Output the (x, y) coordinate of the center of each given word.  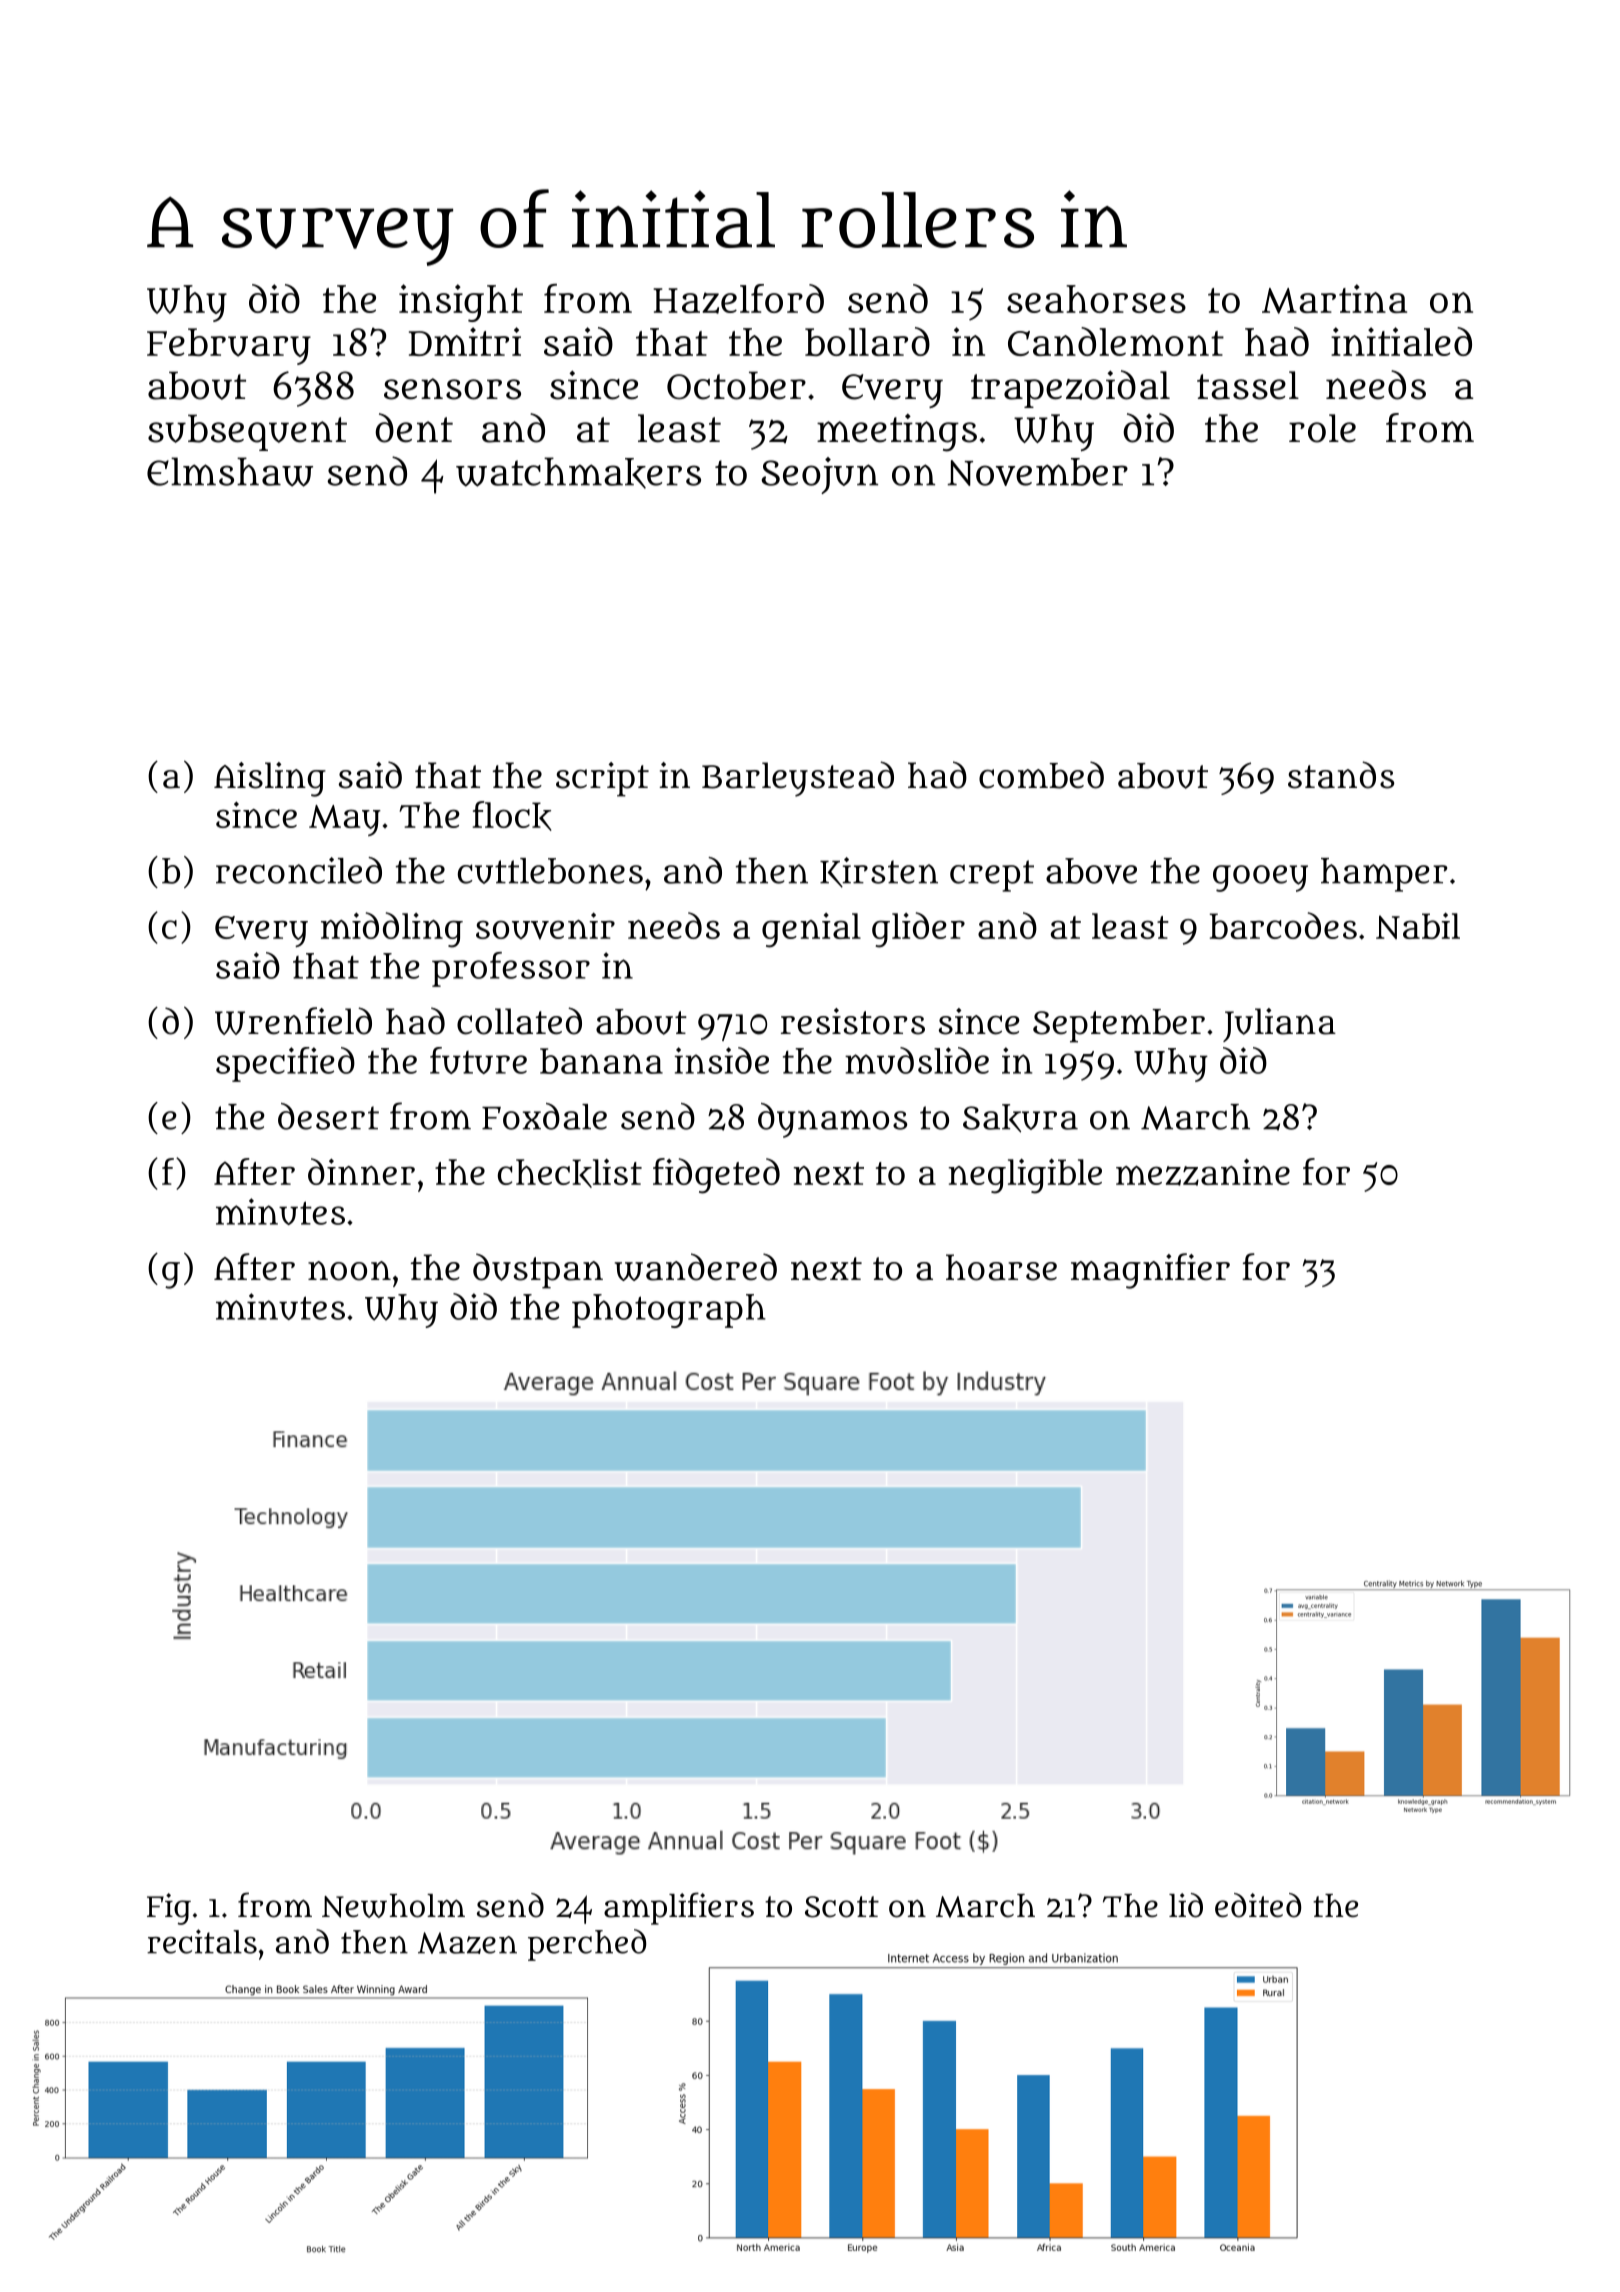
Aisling (270, 779)
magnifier (1150, 1271)
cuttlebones (550, 871)
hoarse (1001, 1267)
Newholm (393, 1906)
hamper (1384, 875)
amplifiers (679, 1908)
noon (349, 1271)
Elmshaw (230, 472)
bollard (867, 341)
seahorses (1096, 299)
